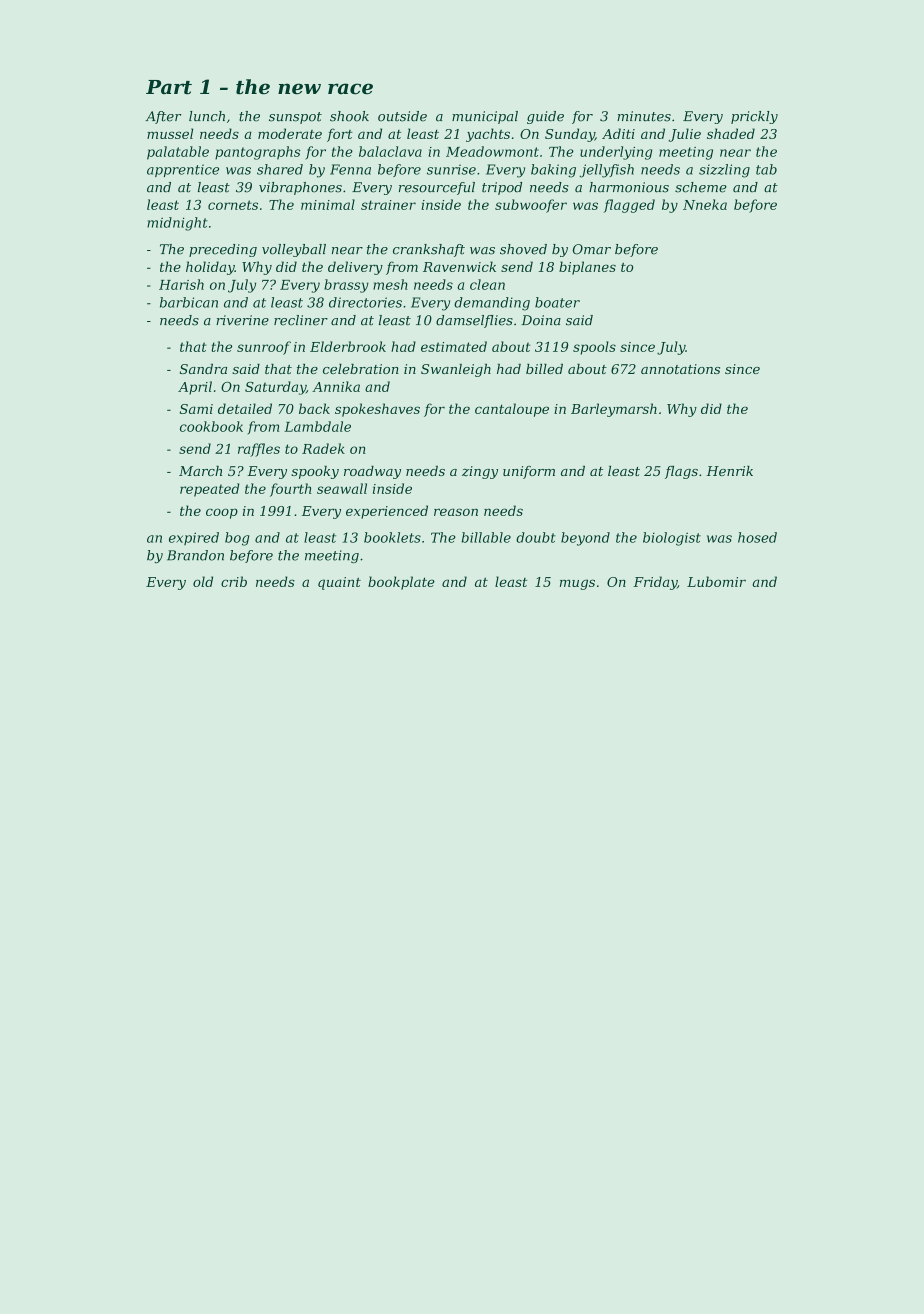  Describe the element at coordinates (680, 369) in the screenshot. I see `annotations` at that location.
